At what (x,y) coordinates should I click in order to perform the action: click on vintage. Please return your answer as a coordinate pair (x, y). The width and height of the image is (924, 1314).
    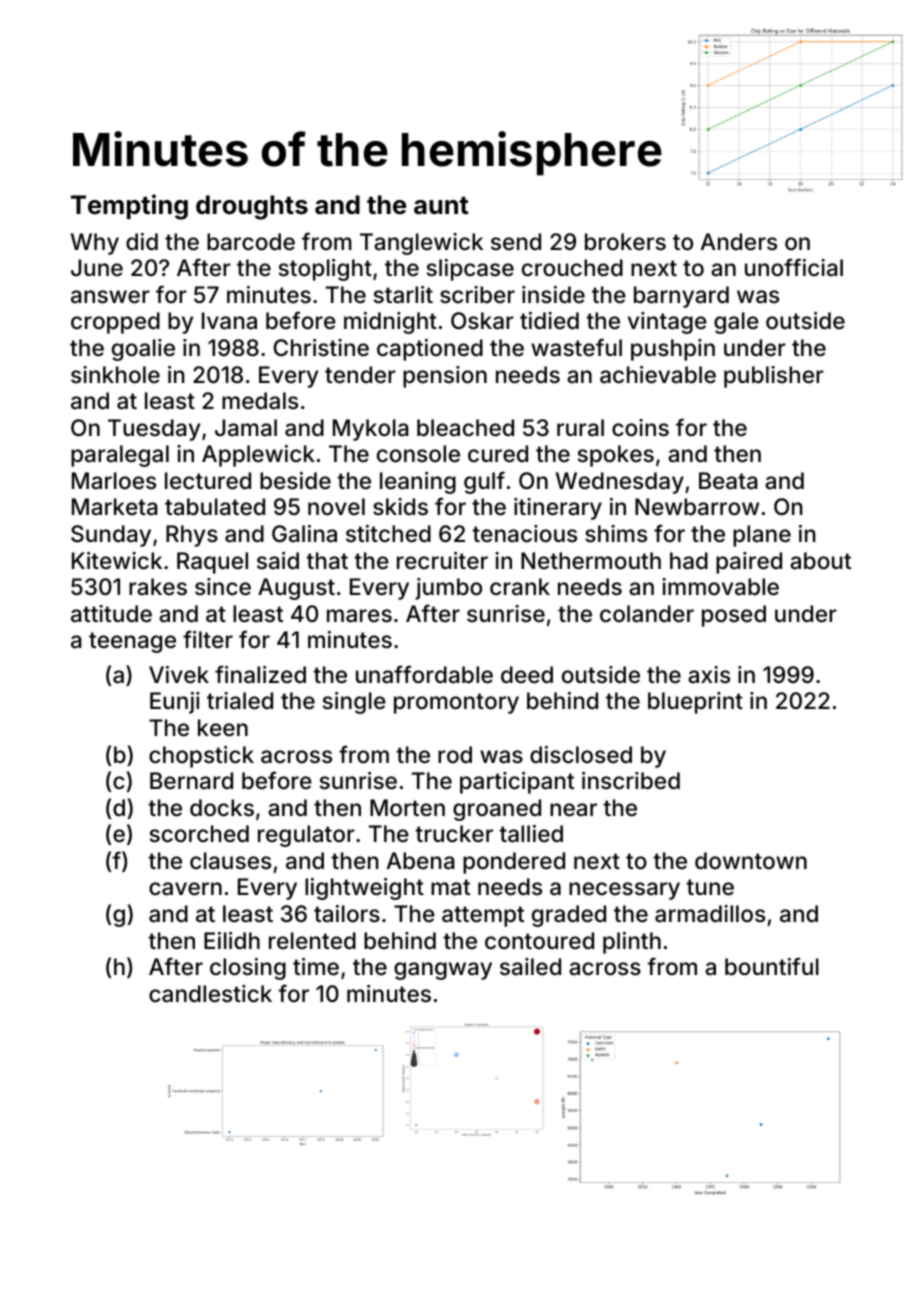
    Looking at the image, I should click on (667, 323).
